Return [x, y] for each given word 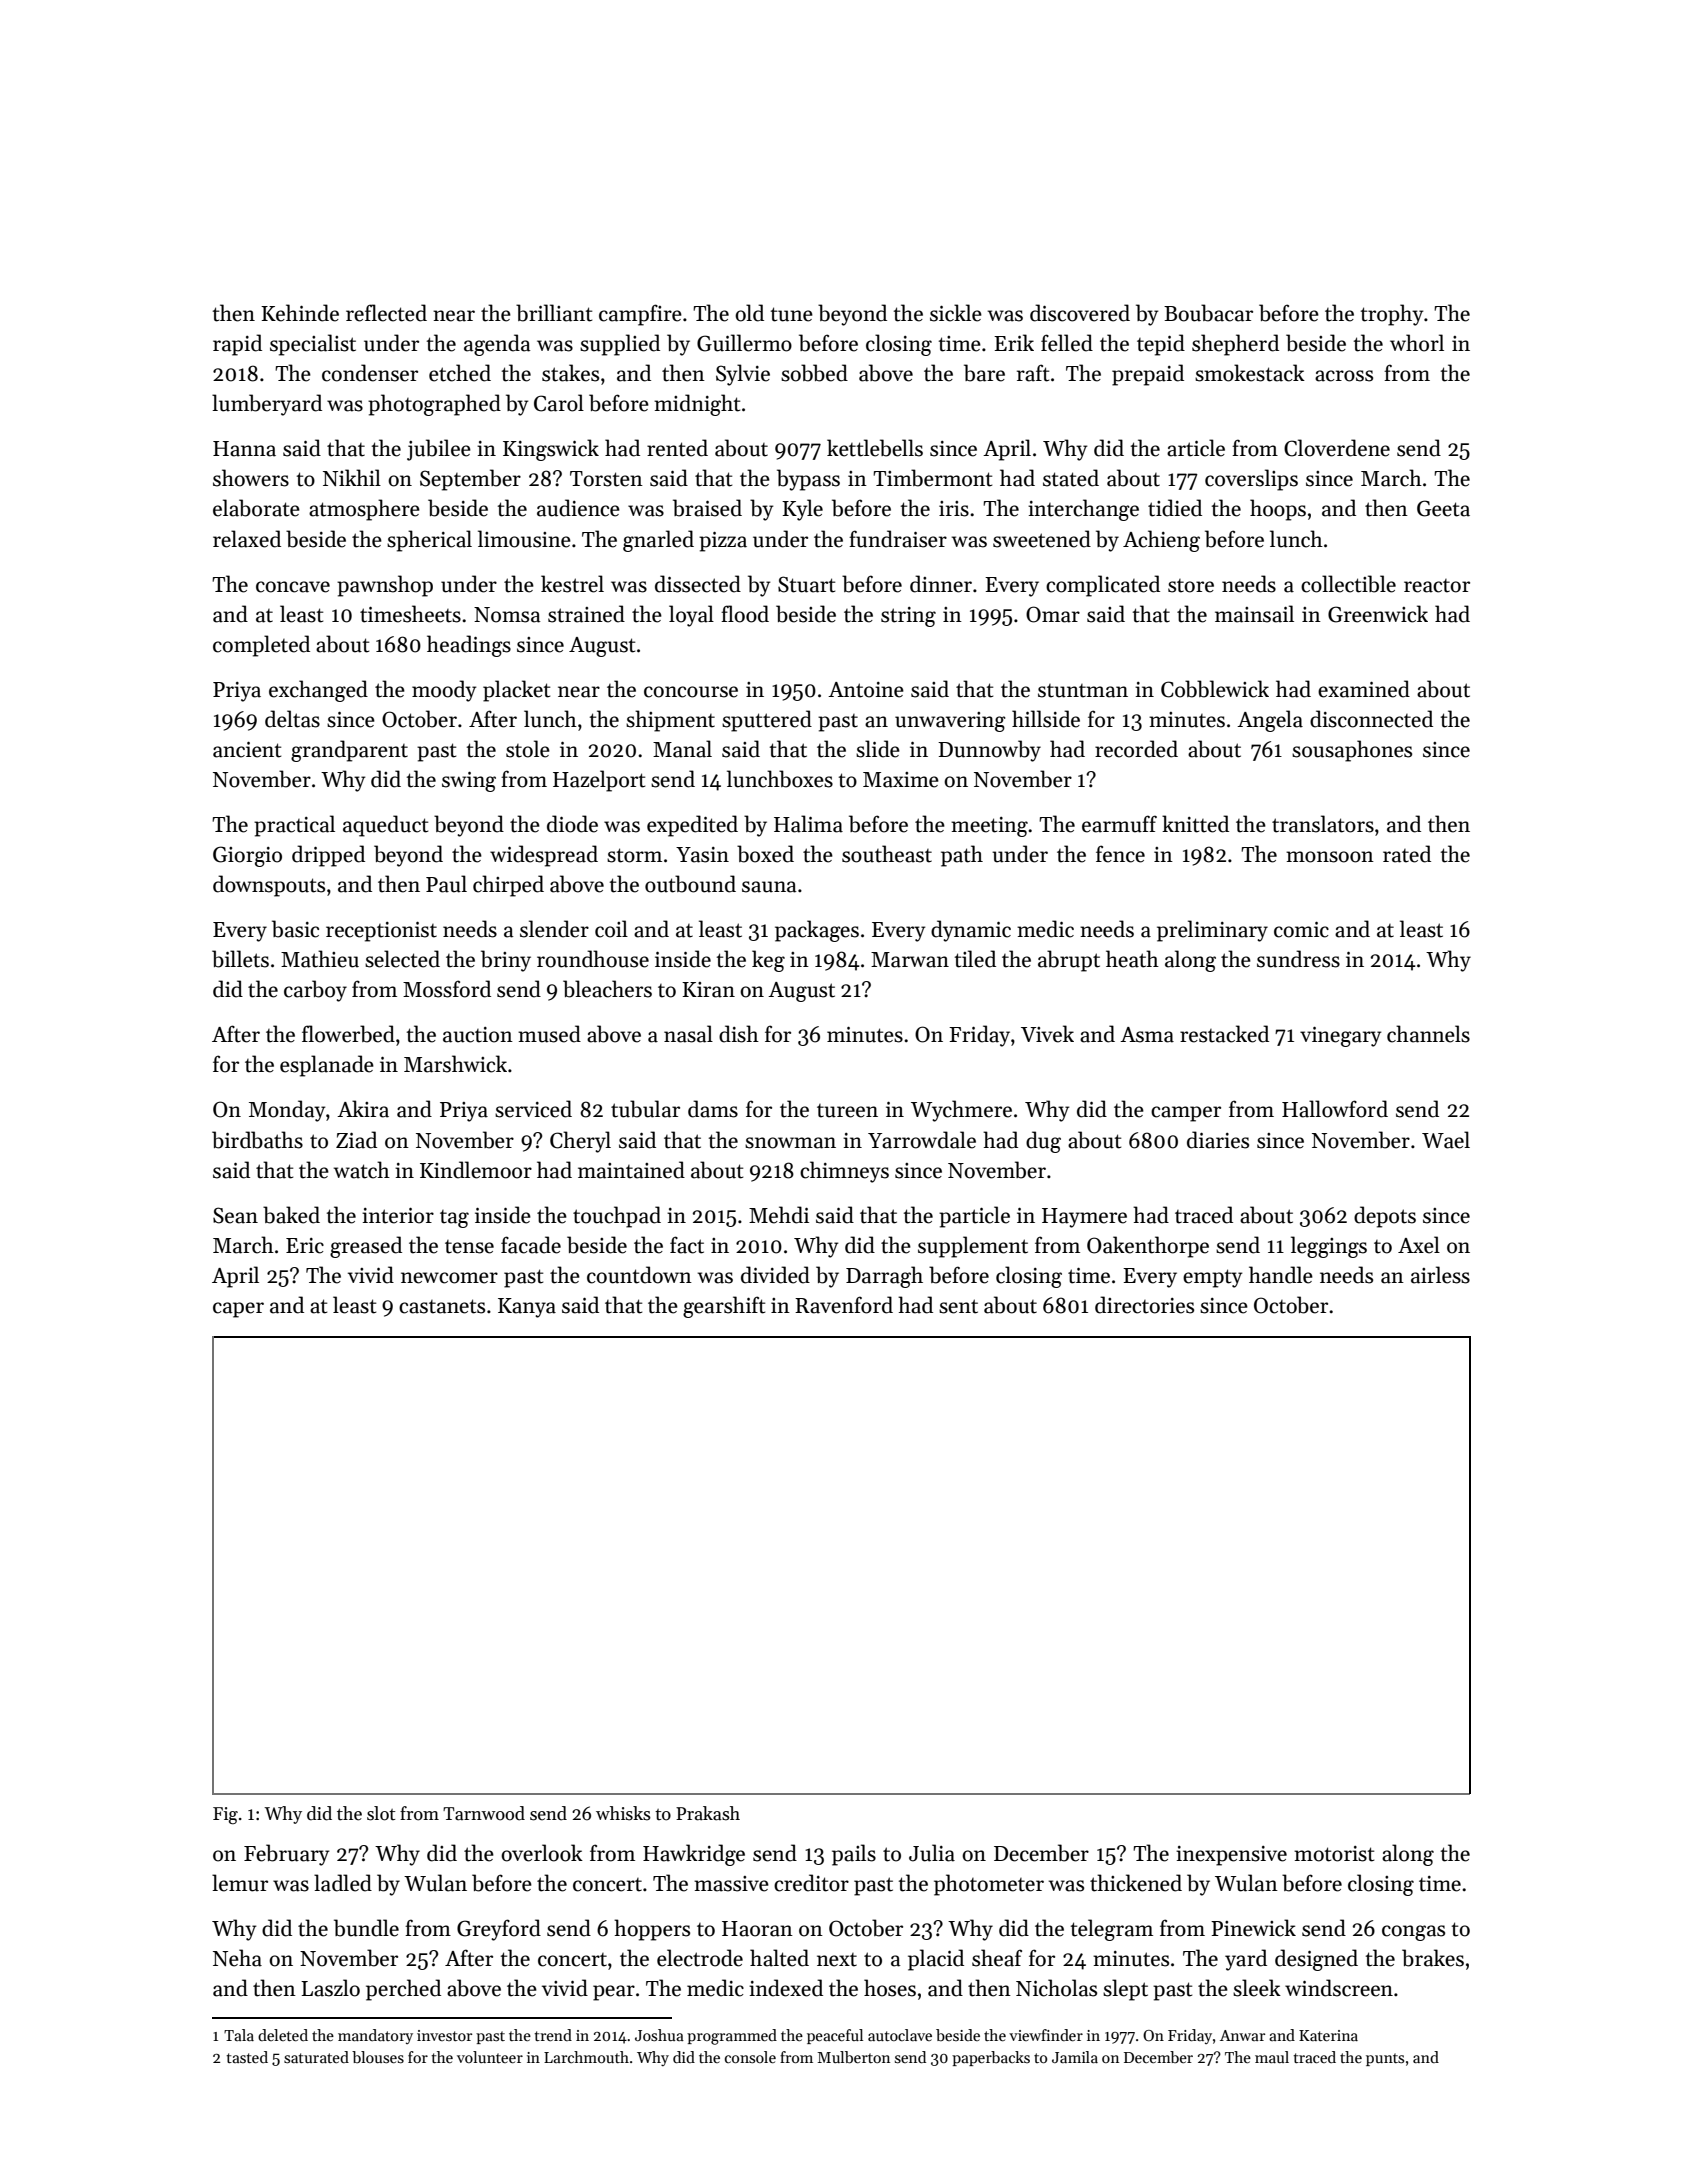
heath [1132, 959]
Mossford [447, 989]
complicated [1103, 586]
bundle [366, 1928]
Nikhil [352, 477]
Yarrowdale [922, 1140]
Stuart [806, 584]
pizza [723, 542]
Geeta [1443, 508]
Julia [932, 1853]
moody [444, 691]
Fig [225, 1815]
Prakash [708, 1813]
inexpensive [1231, 1856]
